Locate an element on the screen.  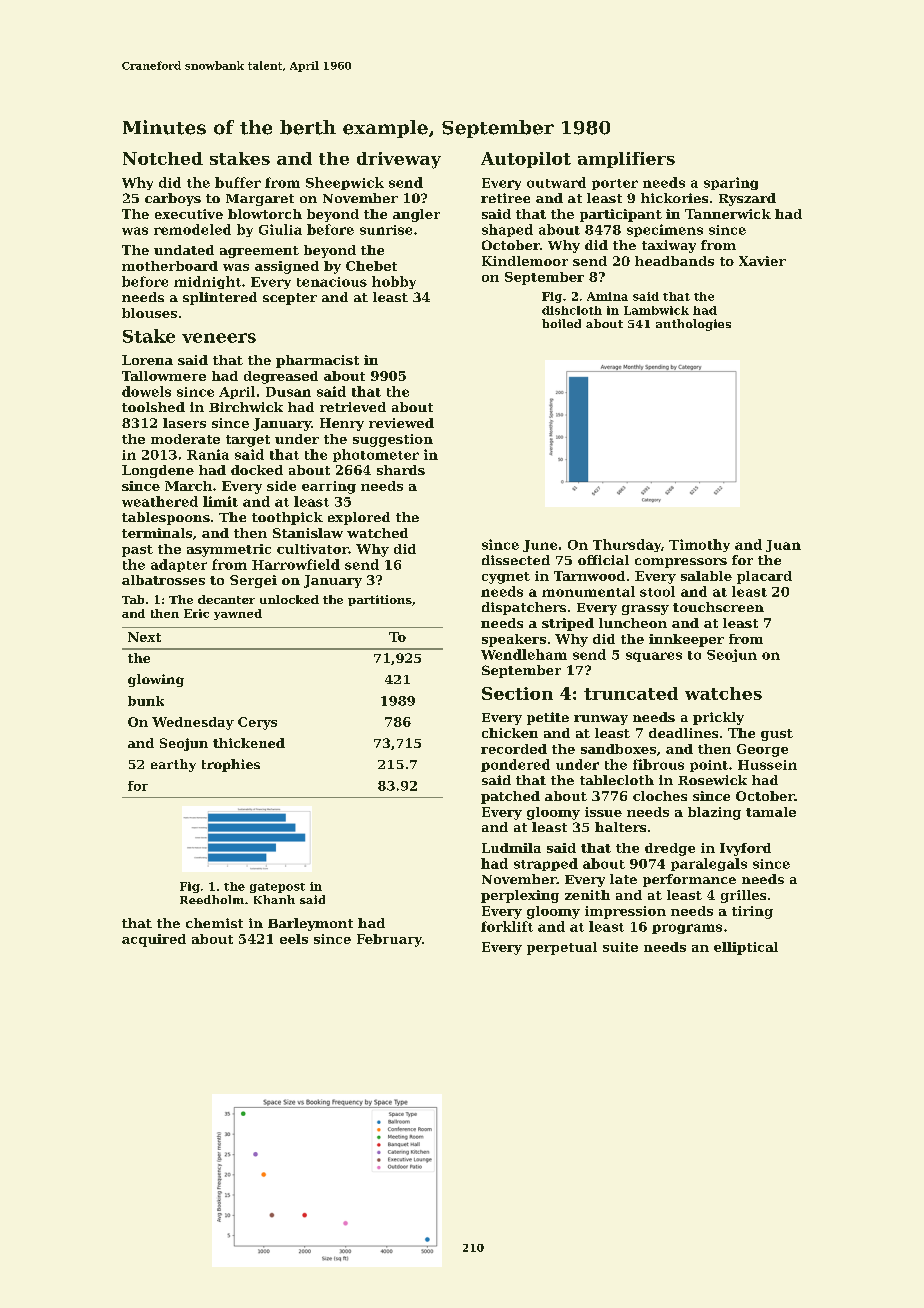
Autopilot is located at coordinates (526, 160).
